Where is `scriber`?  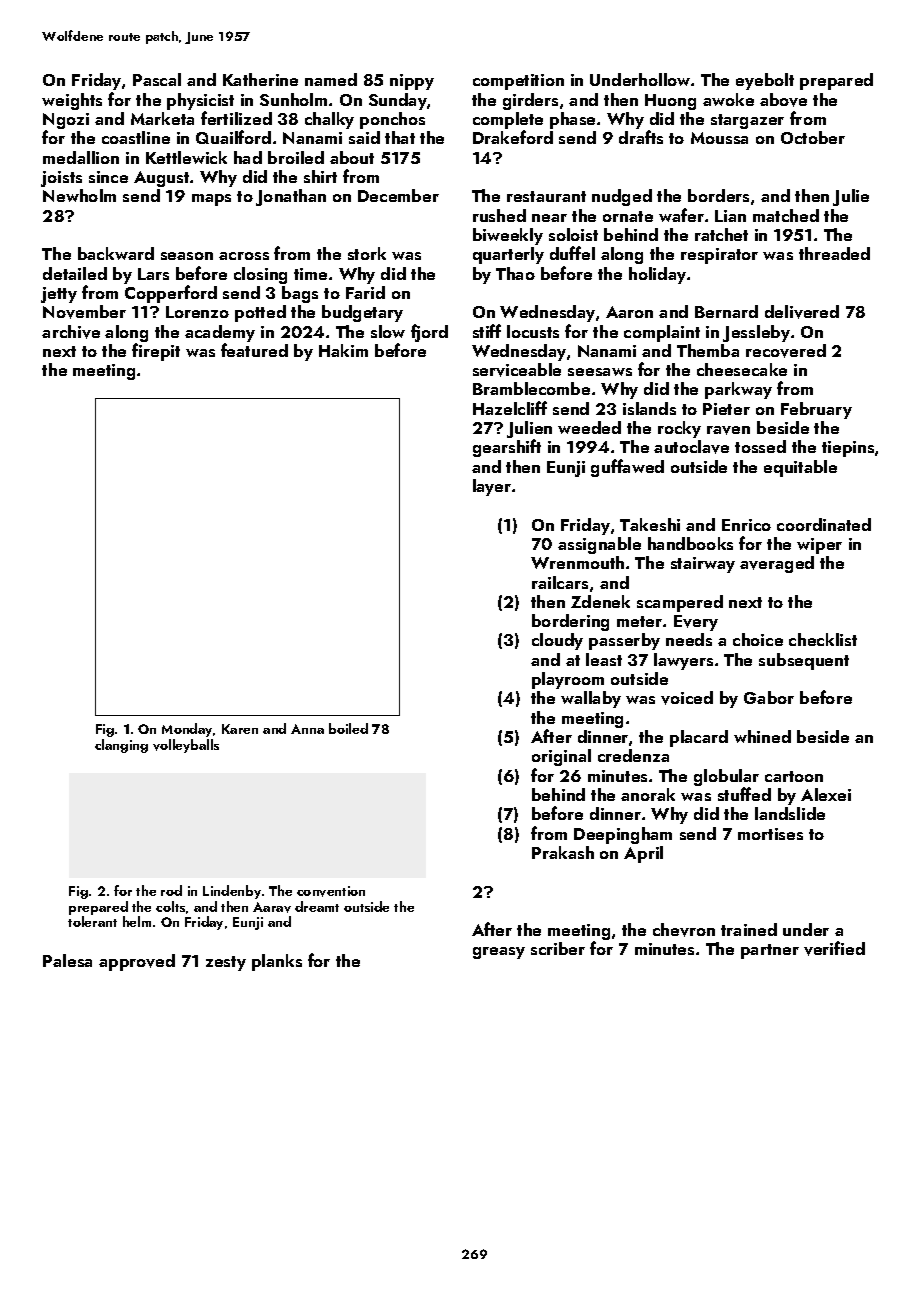 scriber is located at coordinates (558, 948).
